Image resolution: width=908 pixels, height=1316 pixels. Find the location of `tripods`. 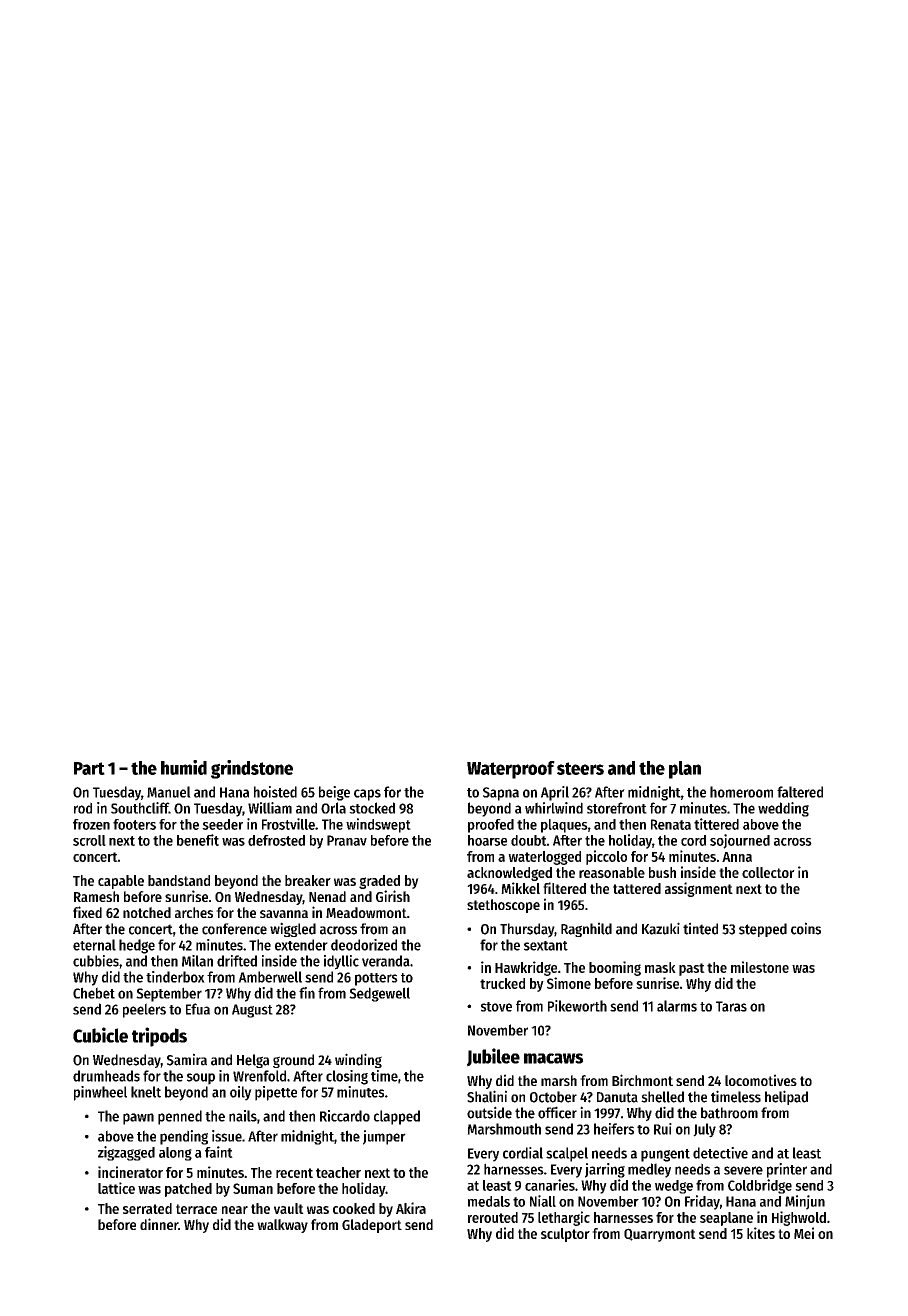

tripods is located at coordinates (159, 1037).
